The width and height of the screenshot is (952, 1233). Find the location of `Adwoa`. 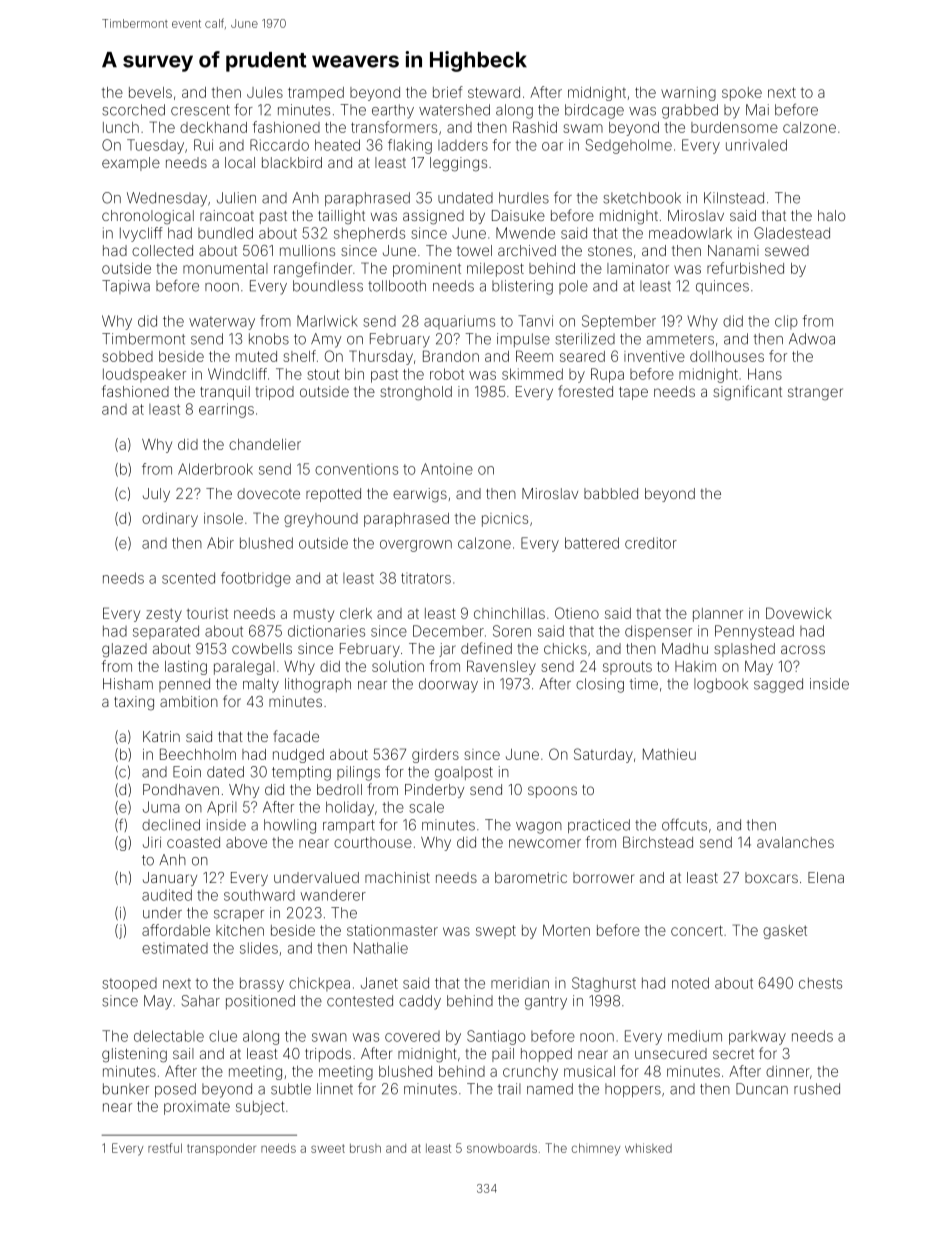

Adwoa is located at coordinates (812, 339).
